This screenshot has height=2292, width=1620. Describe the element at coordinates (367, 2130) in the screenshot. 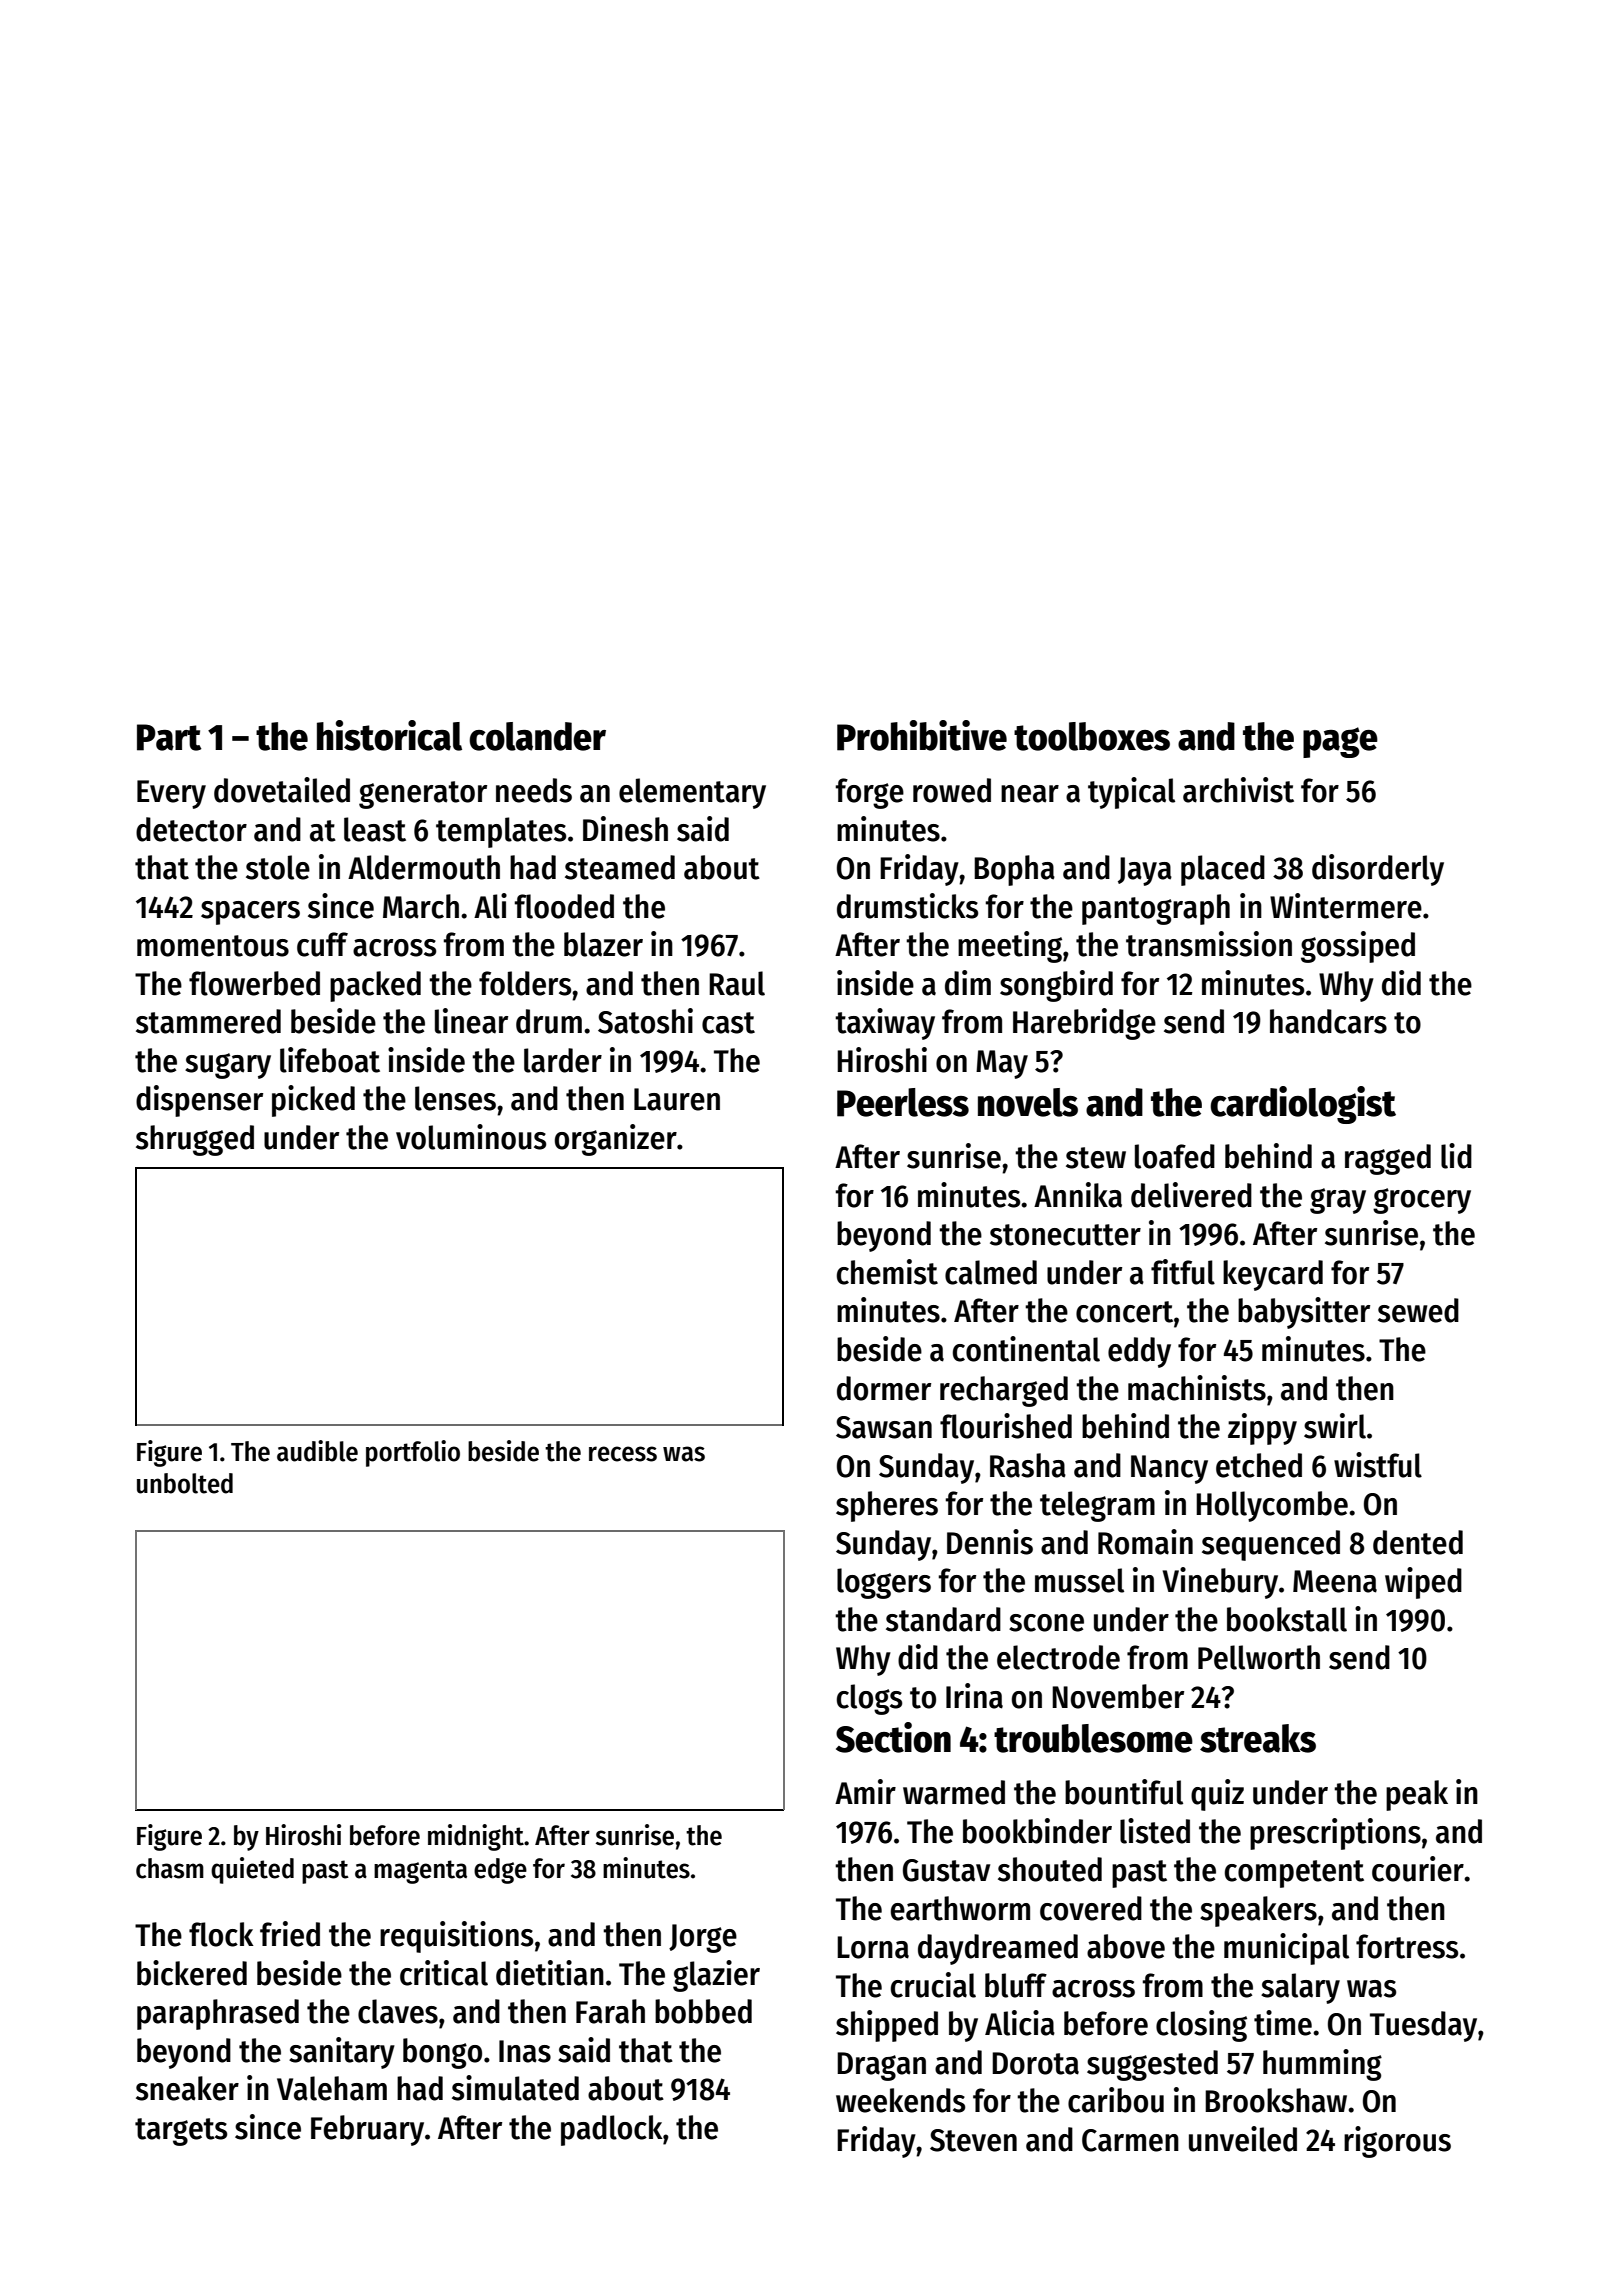

I see `February` at that location.
